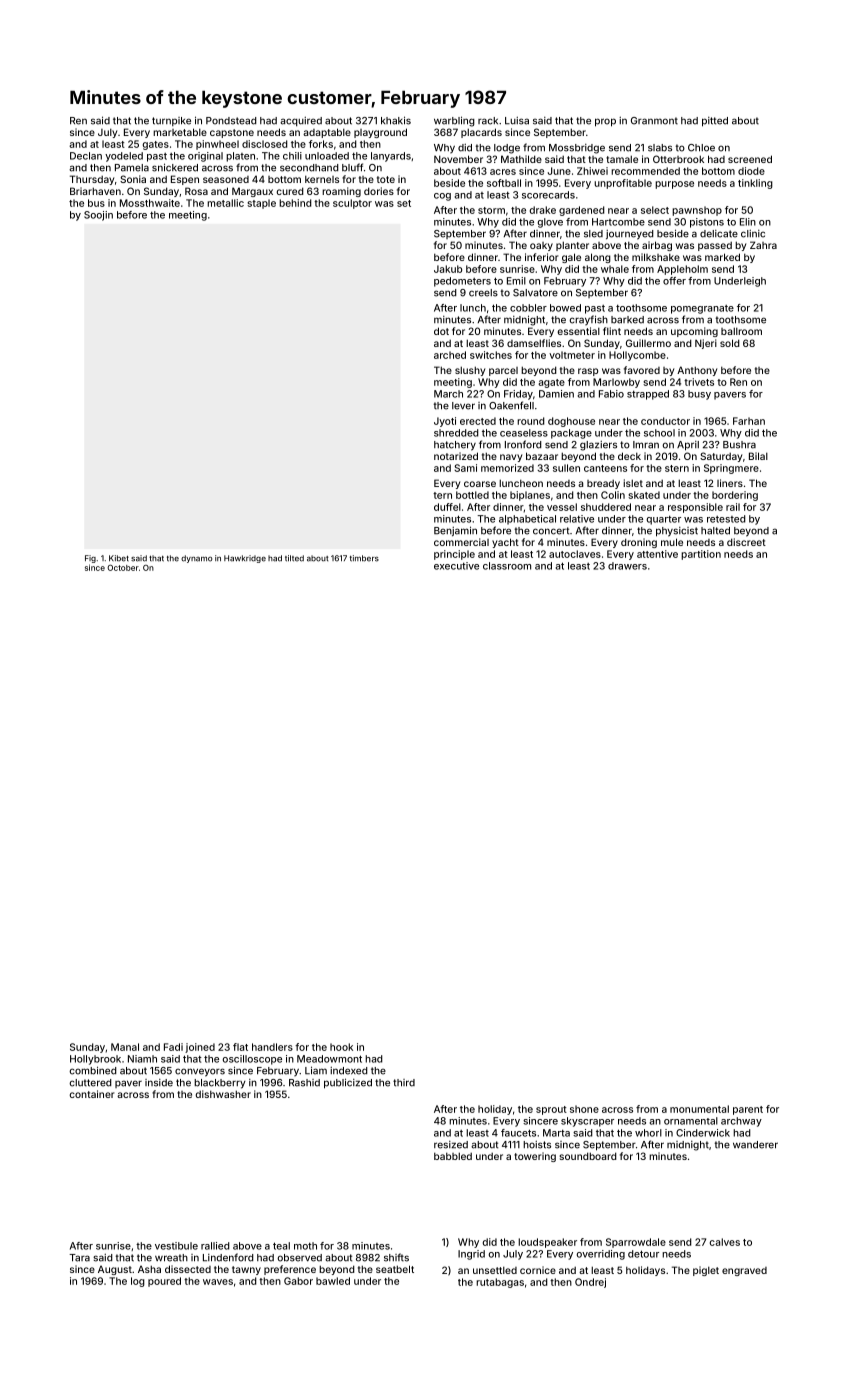 This image has width=849, height=1400. What do you see at coordinates (584, 1109) in the image?
I see `shone` at bounding box center [584, 1109].
